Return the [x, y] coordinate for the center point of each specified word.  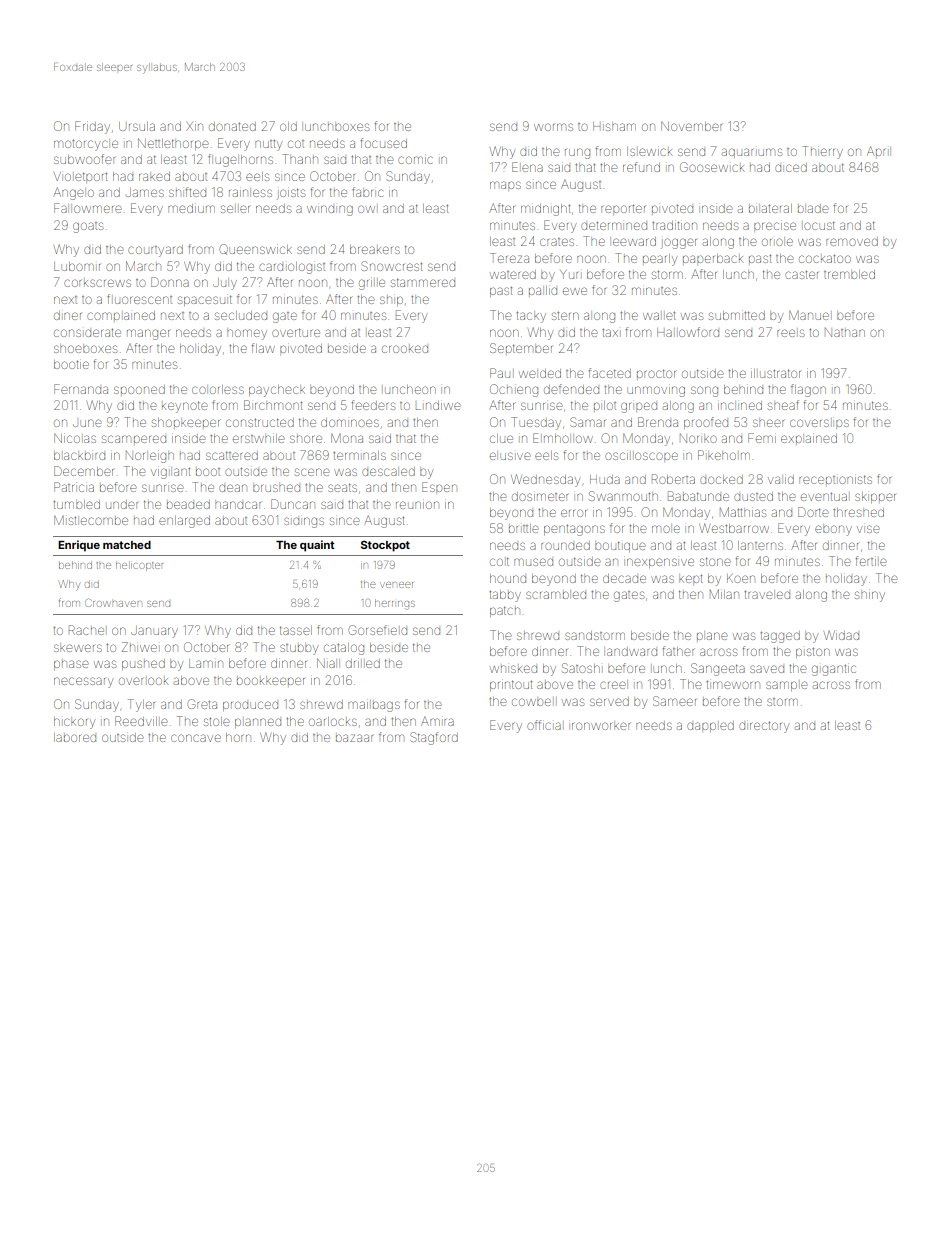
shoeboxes [85, 349]
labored [75, 737]
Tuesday [536, 423]
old [288, 126]
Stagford [434, 738]
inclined [740, 405]
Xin [194, 126]
